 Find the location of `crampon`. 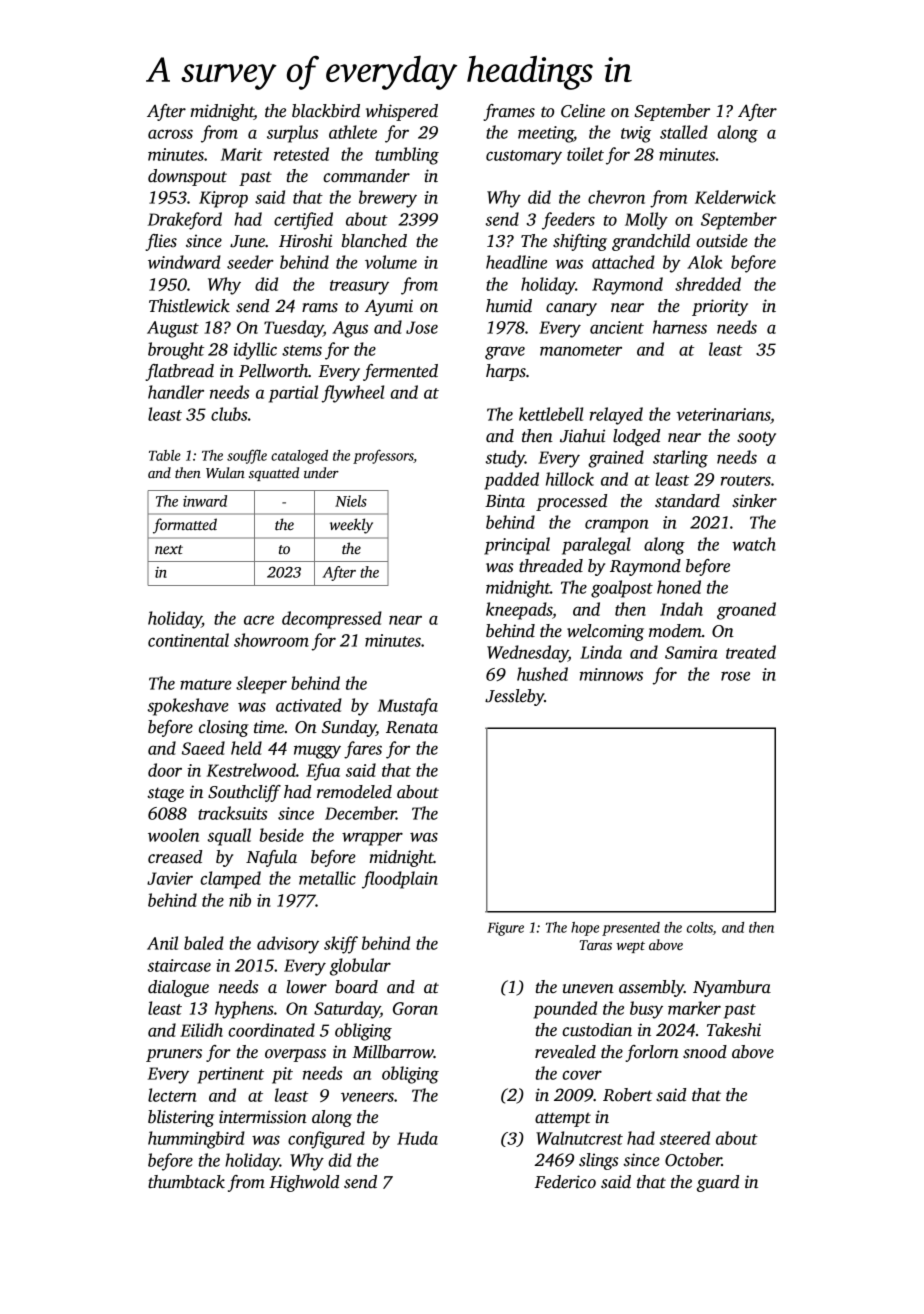

crampon is located at coordinates (616, 526).
